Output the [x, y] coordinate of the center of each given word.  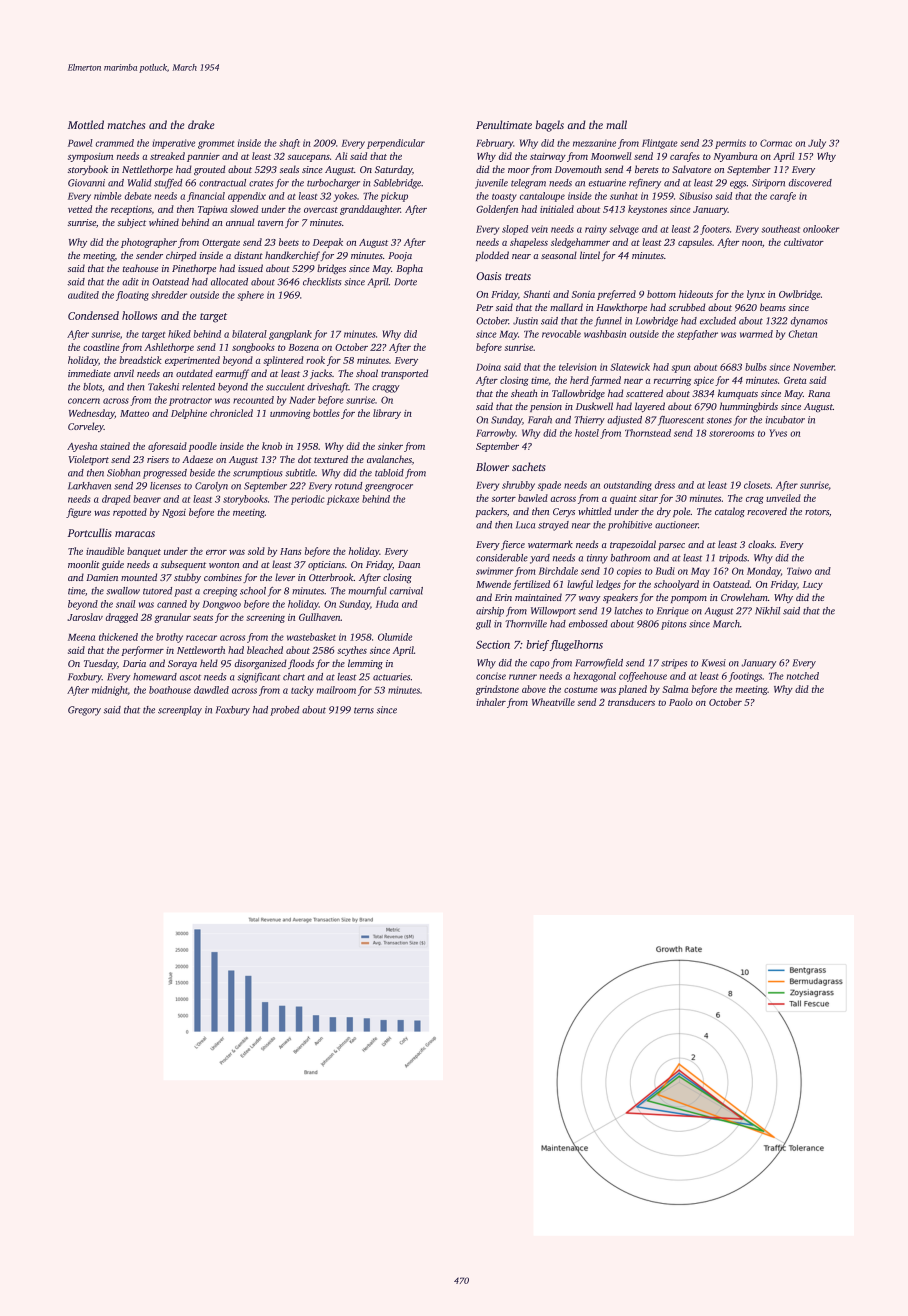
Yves [778, 433]
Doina [488, 367]
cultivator [804, 242]
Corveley [86, 427]
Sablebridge [397, 184]
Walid [140, 183]
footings [745, 677]
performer [142, 651]
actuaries [392, 677]
